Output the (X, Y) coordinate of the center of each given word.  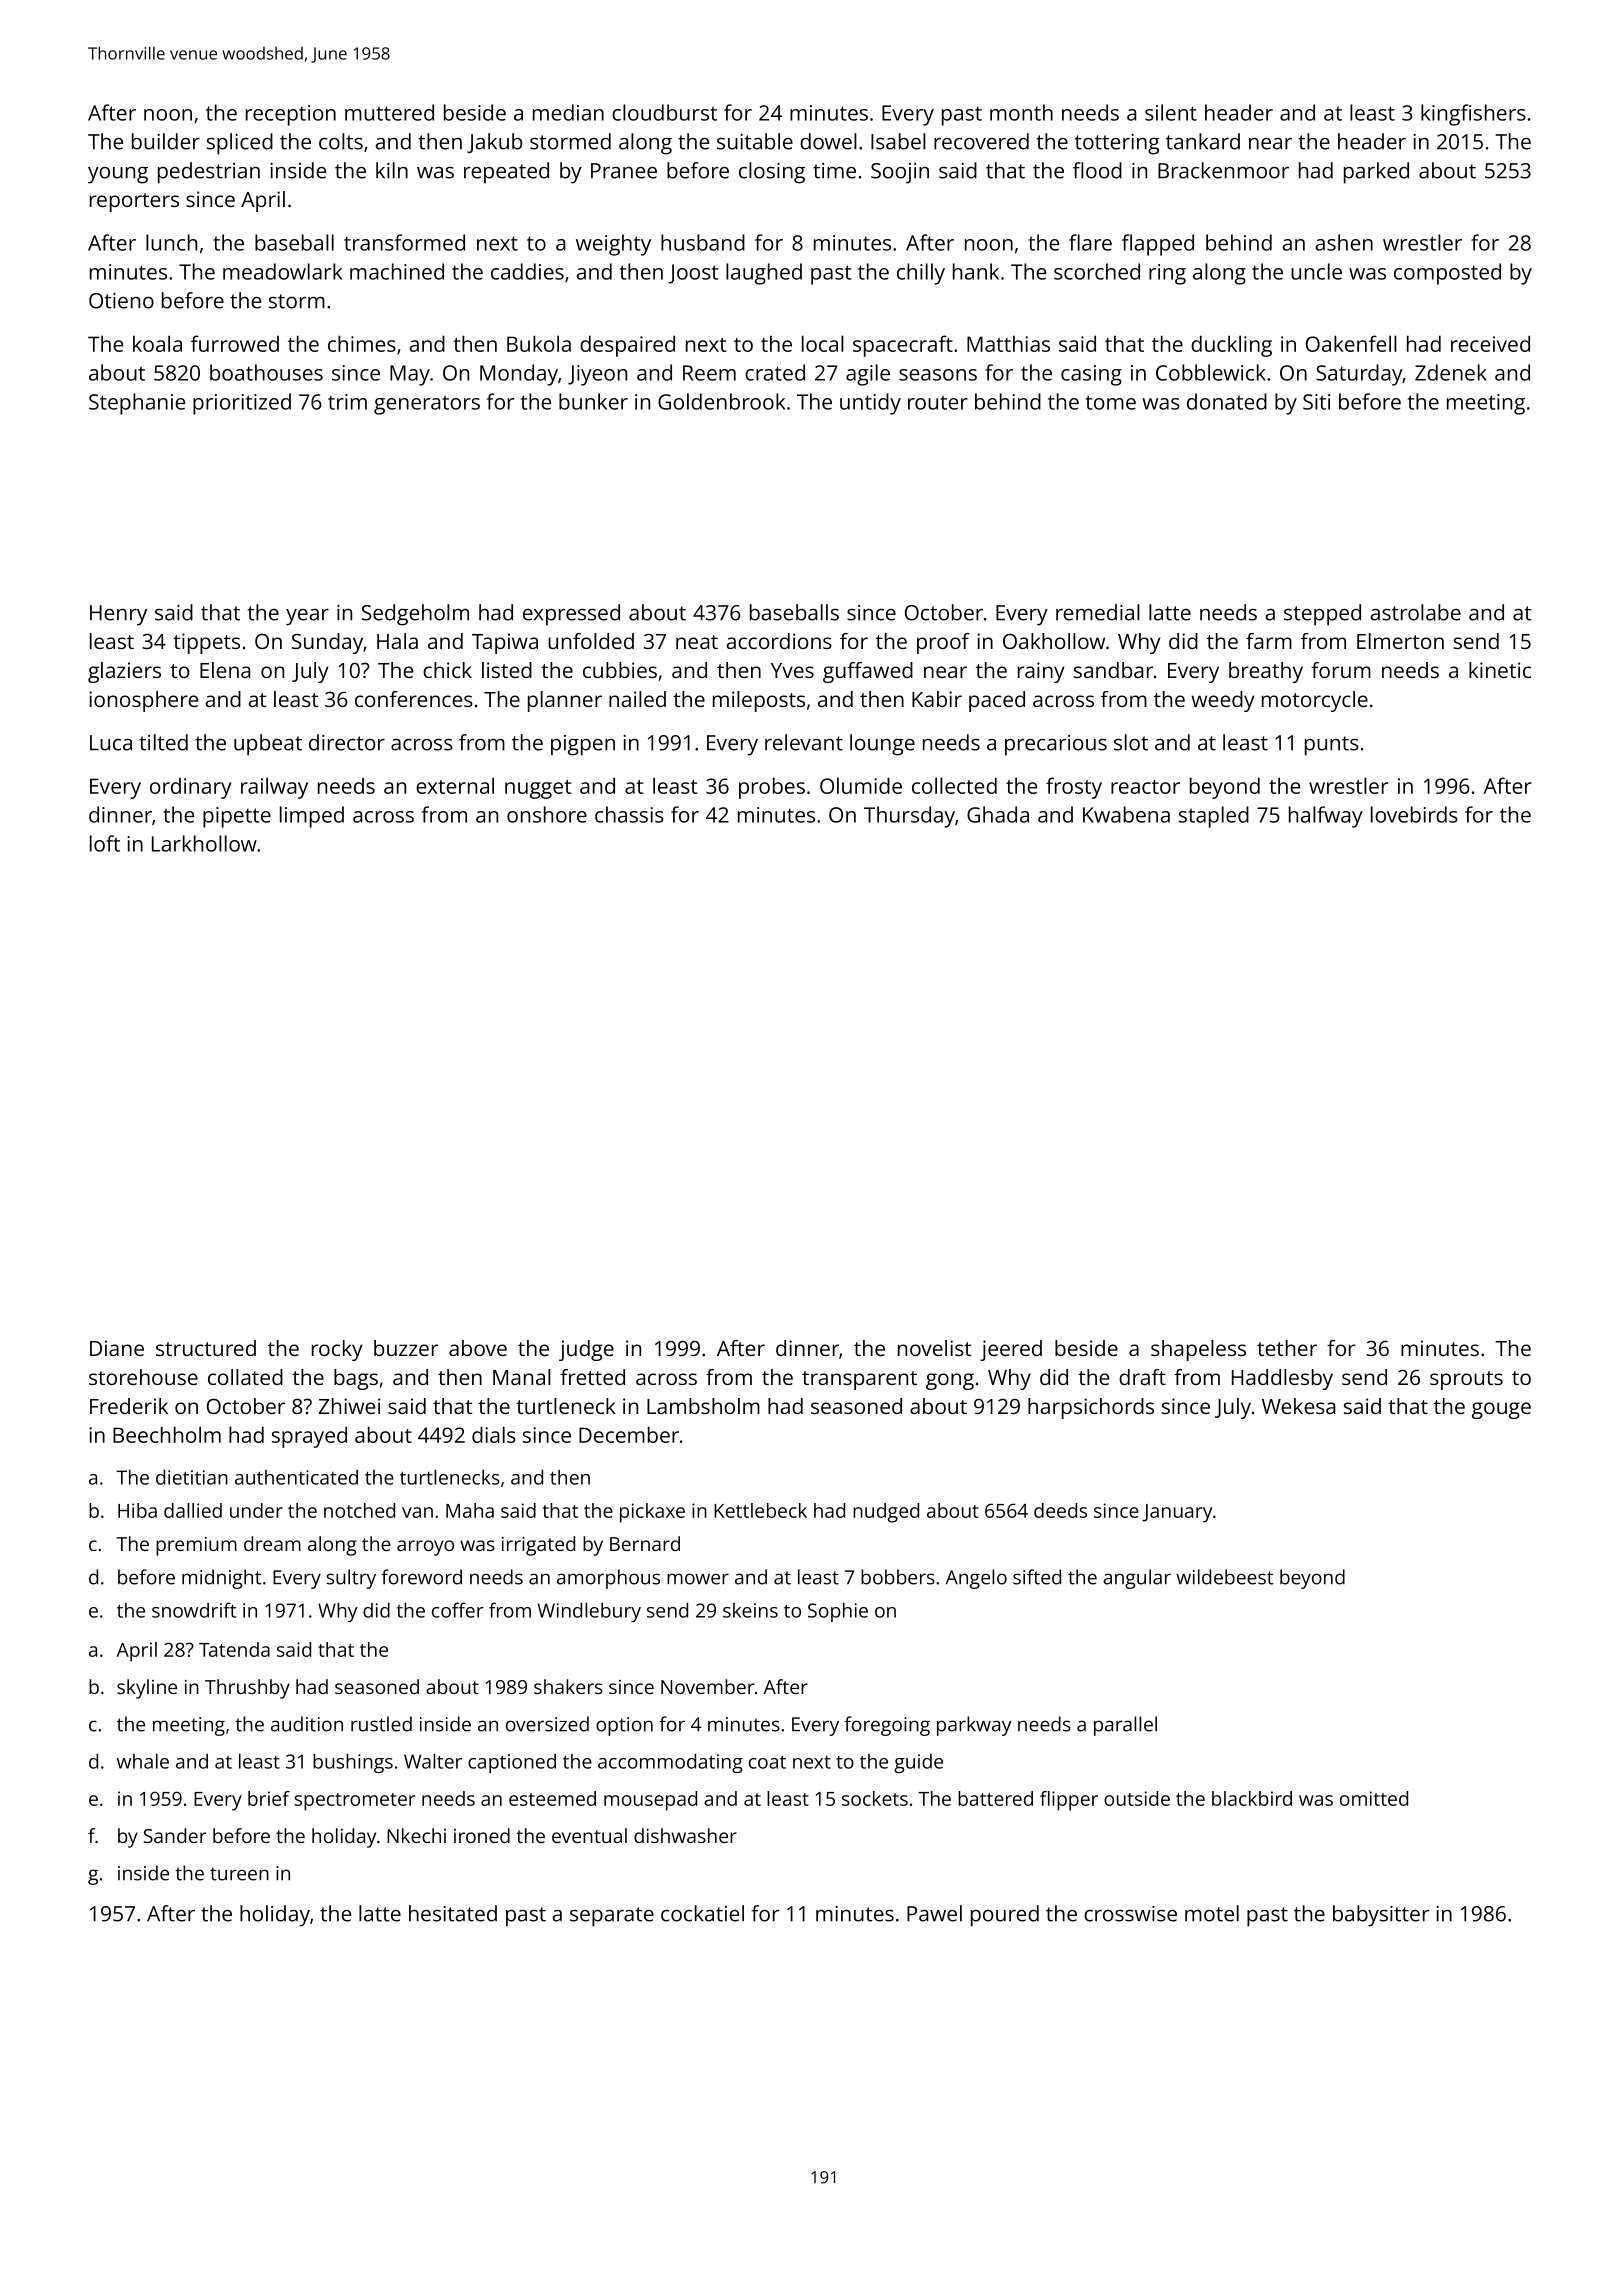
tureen (239, 1874)
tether (1287, 1348)
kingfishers (1473, 115)
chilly (921, 274)
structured (206, 1348)
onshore (547, 814)
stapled (1214, 817)
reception (291, 115)
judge (586, 1350)
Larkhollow (204, 843)
